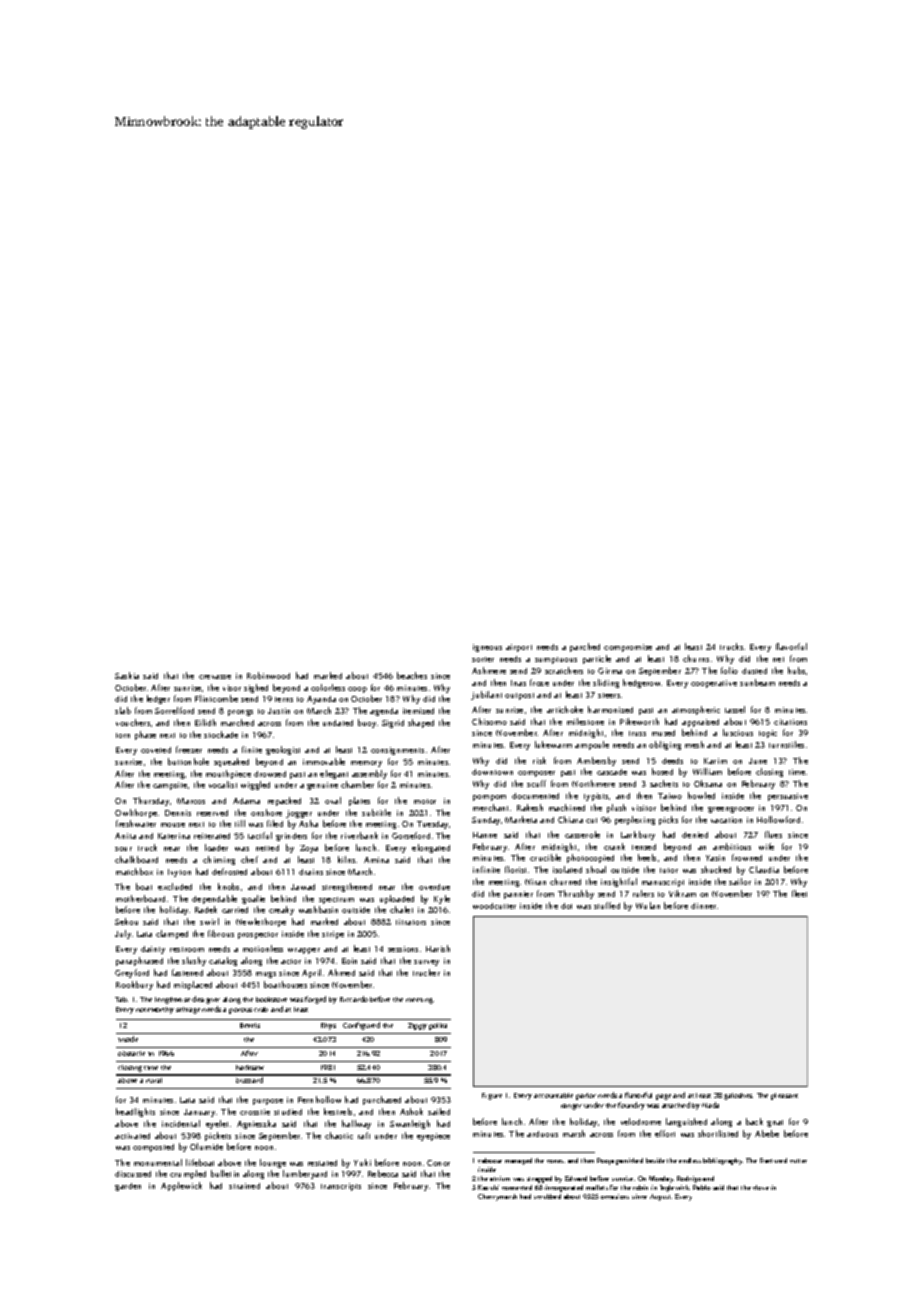 This image has width=924, height=1308. Describe the element at coordinates (703, 906) in the image. I see `dinner` at that location.
